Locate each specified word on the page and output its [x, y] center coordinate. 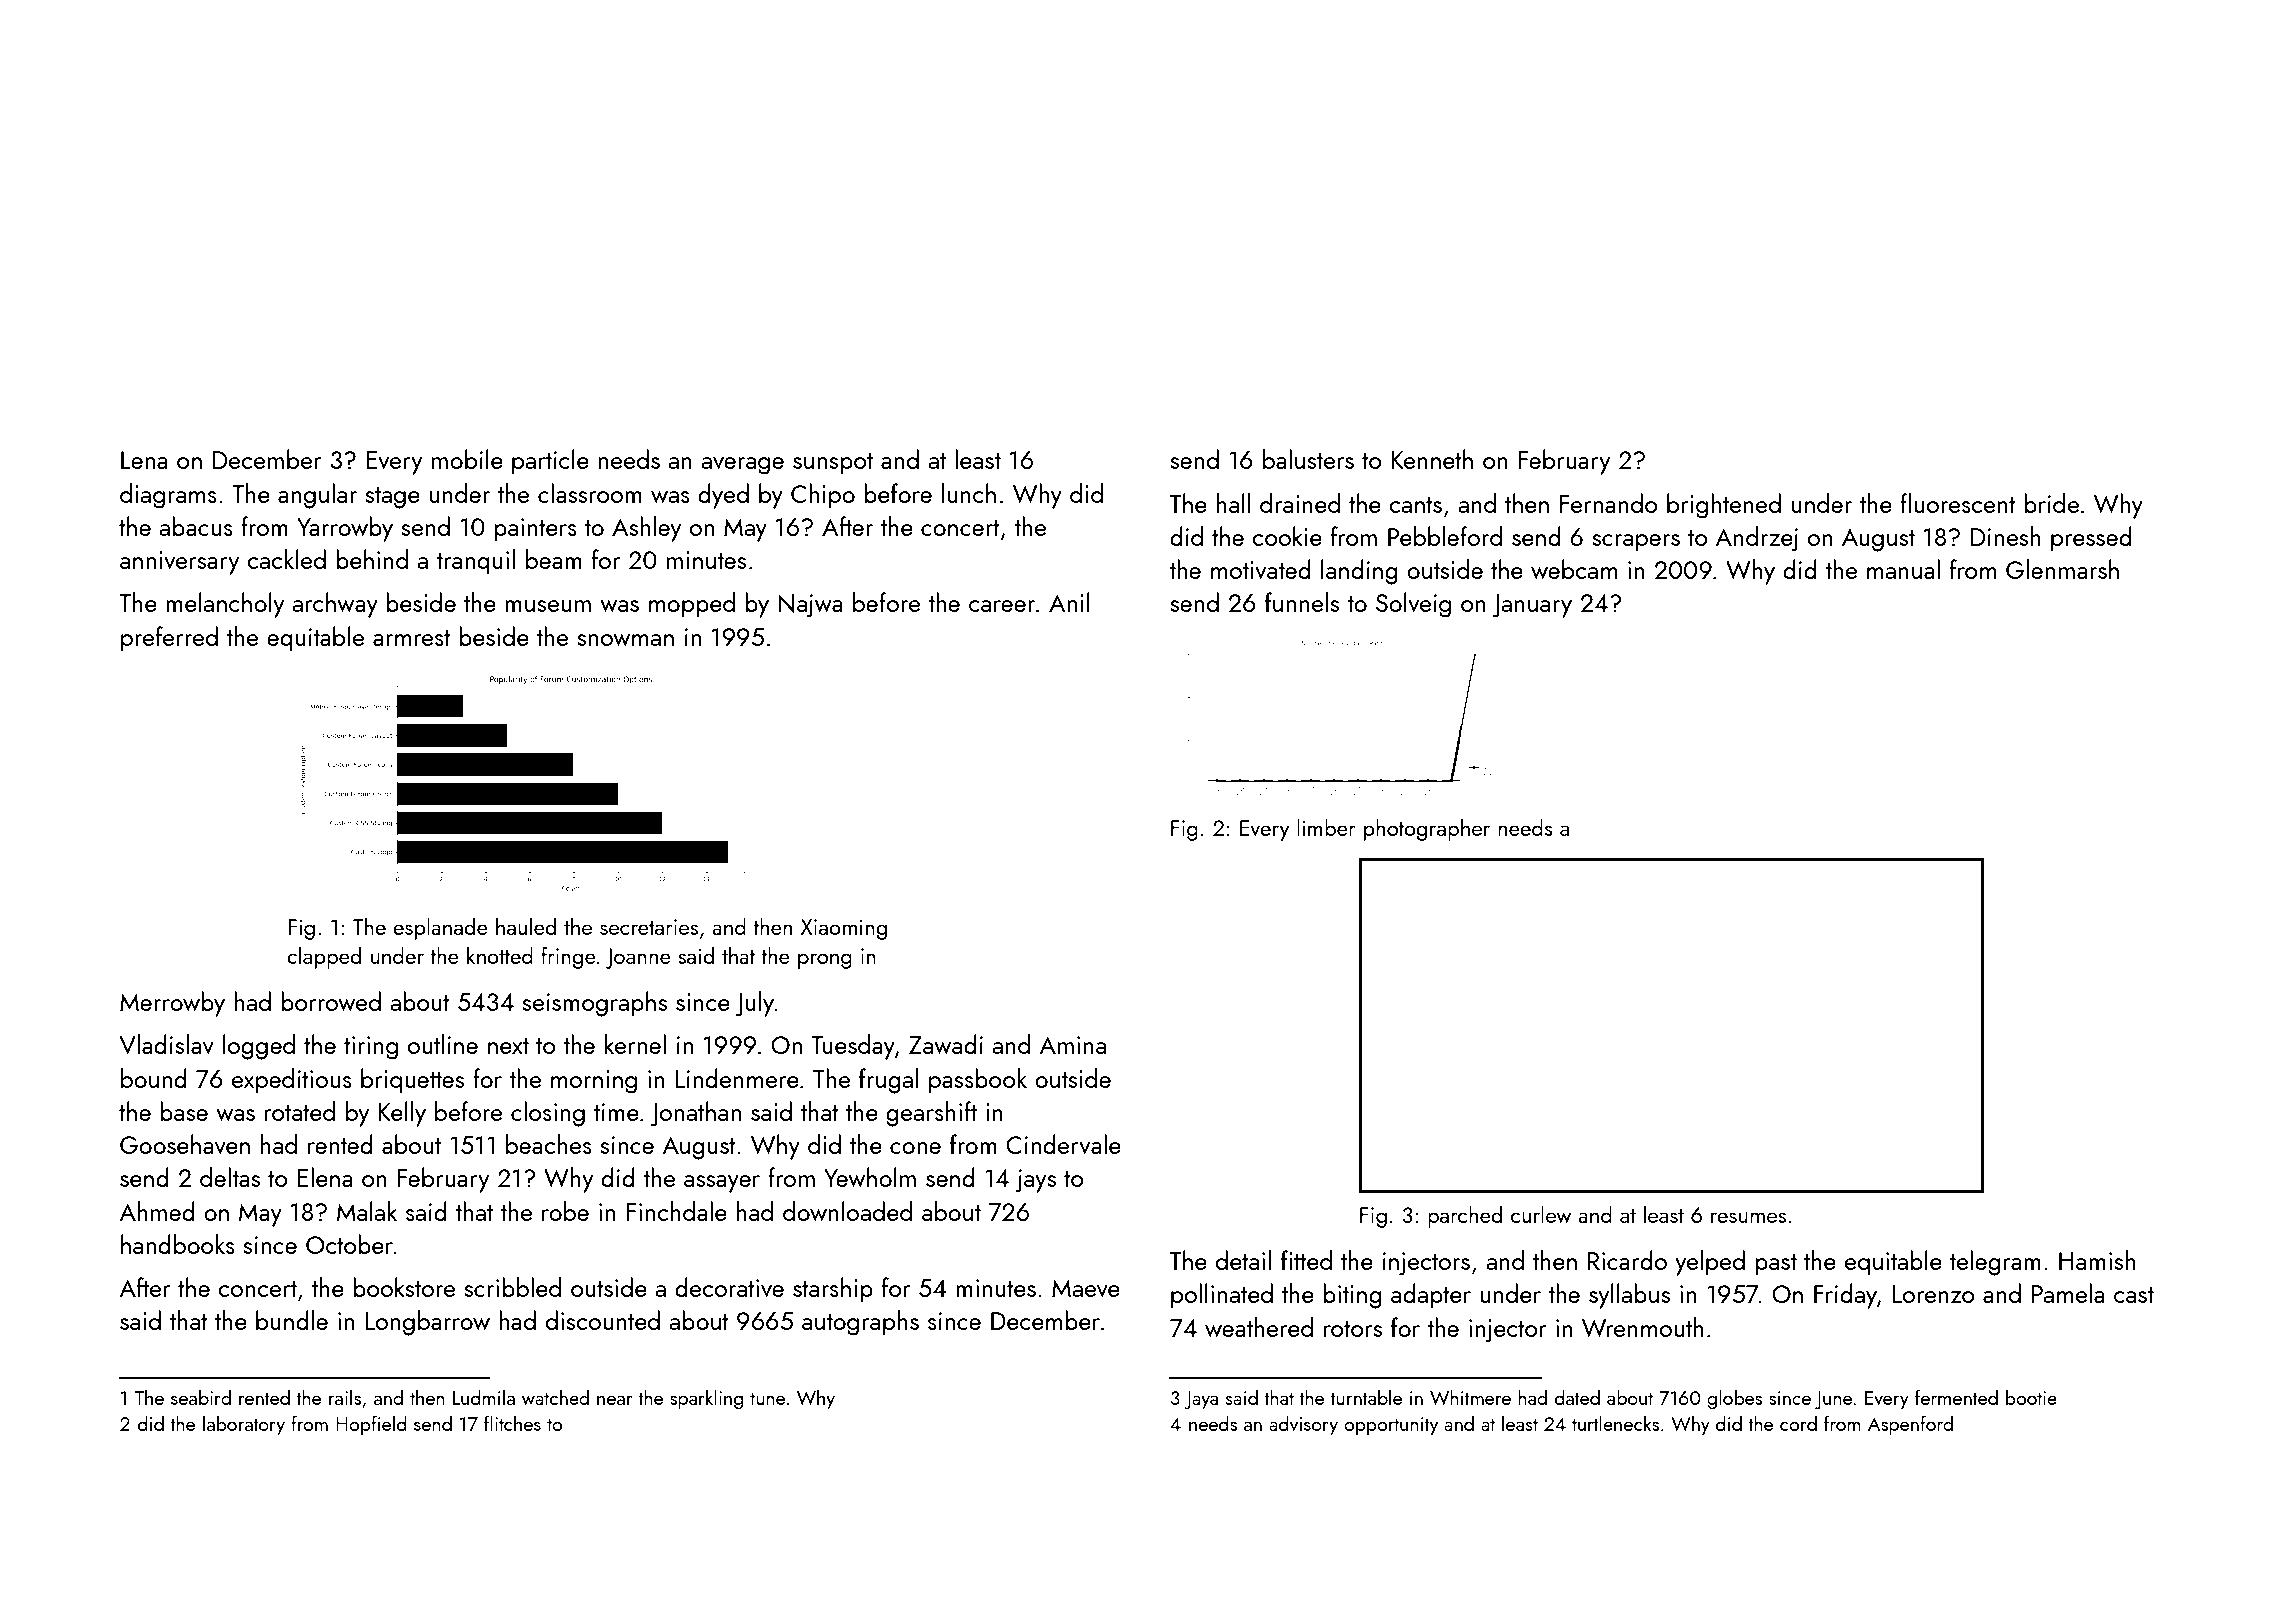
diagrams [168, 496]
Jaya [1201, 1400]
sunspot [833, 464]
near [615, 1400]
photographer [1427, 829]
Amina [1072, 1045]
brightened [1724, 506]
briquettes [412, 1081]
